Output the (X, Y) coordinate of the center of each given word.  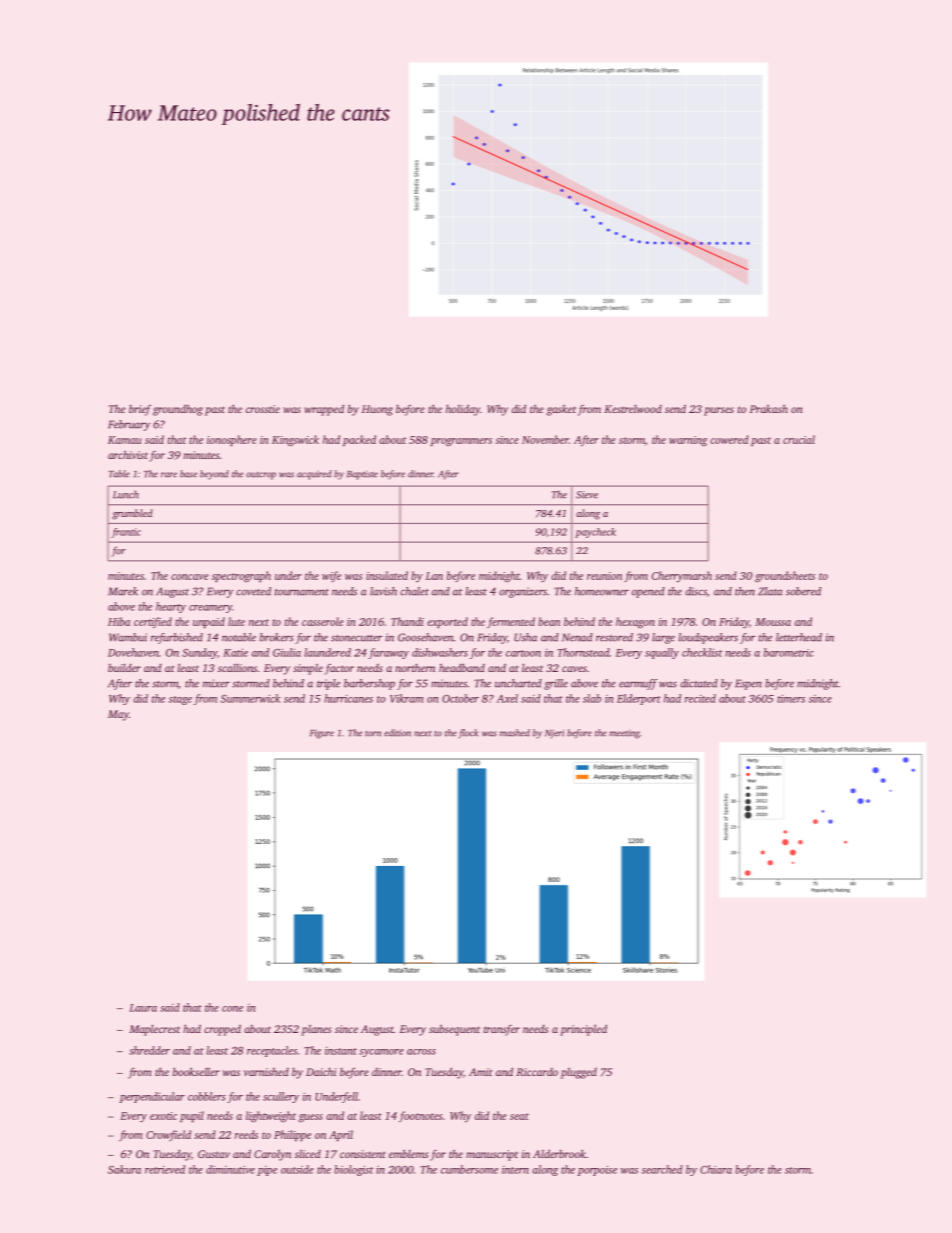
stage (180, 700)
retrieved (165, 1169)
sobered (803, 591)
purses (719, 411)
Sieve (587, 495)
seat (519, 1116)
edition (397, 733)
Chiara (716, 1169)
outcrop (261, 476)
